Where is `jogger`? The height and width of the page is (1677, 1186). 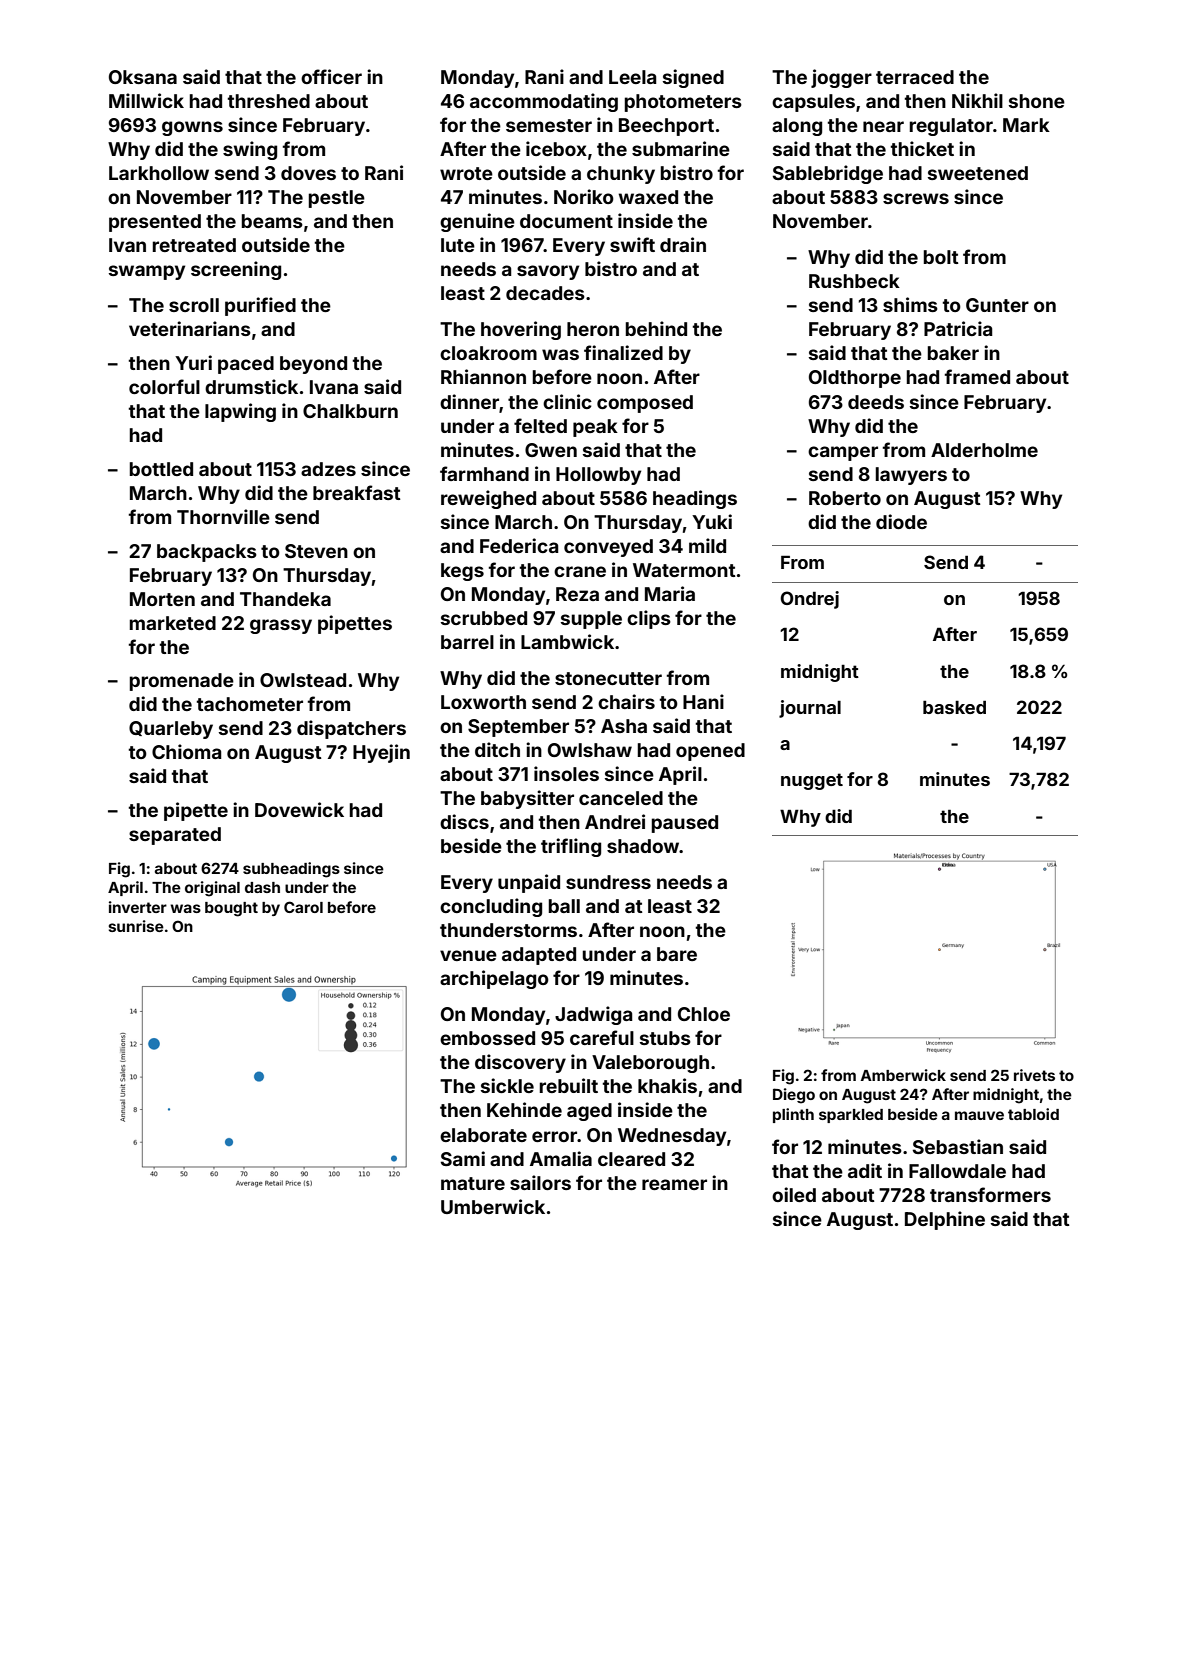
jogger is located at coordinates (841, 78).
